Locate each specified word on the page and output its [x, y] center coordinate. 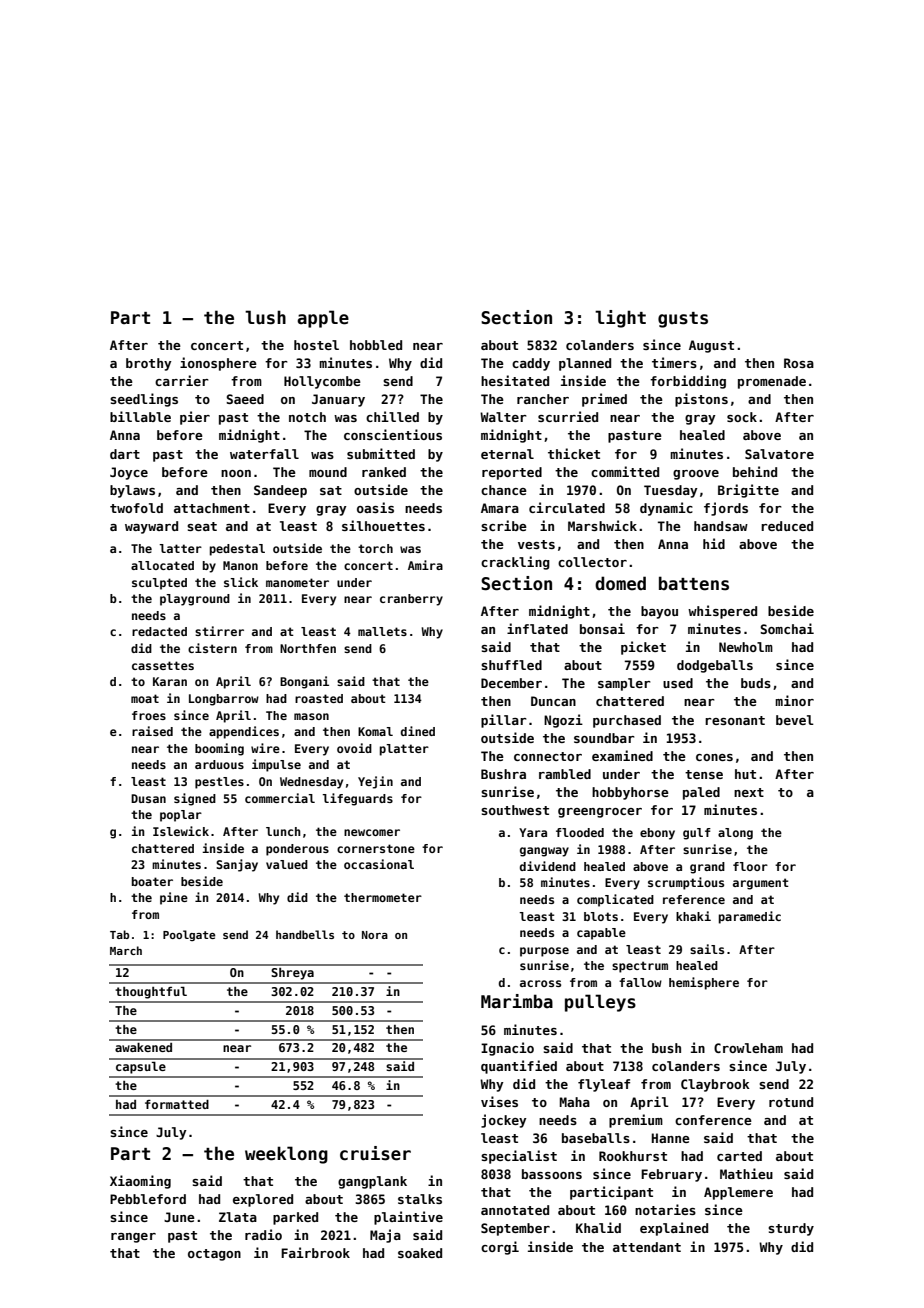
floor [750, 866]
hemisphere [704, 983]
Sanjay [237, 865]
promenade [772, 382]
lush [265, 317]
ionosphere [218, 364]
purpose [544, 952]
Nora [375, 935]
